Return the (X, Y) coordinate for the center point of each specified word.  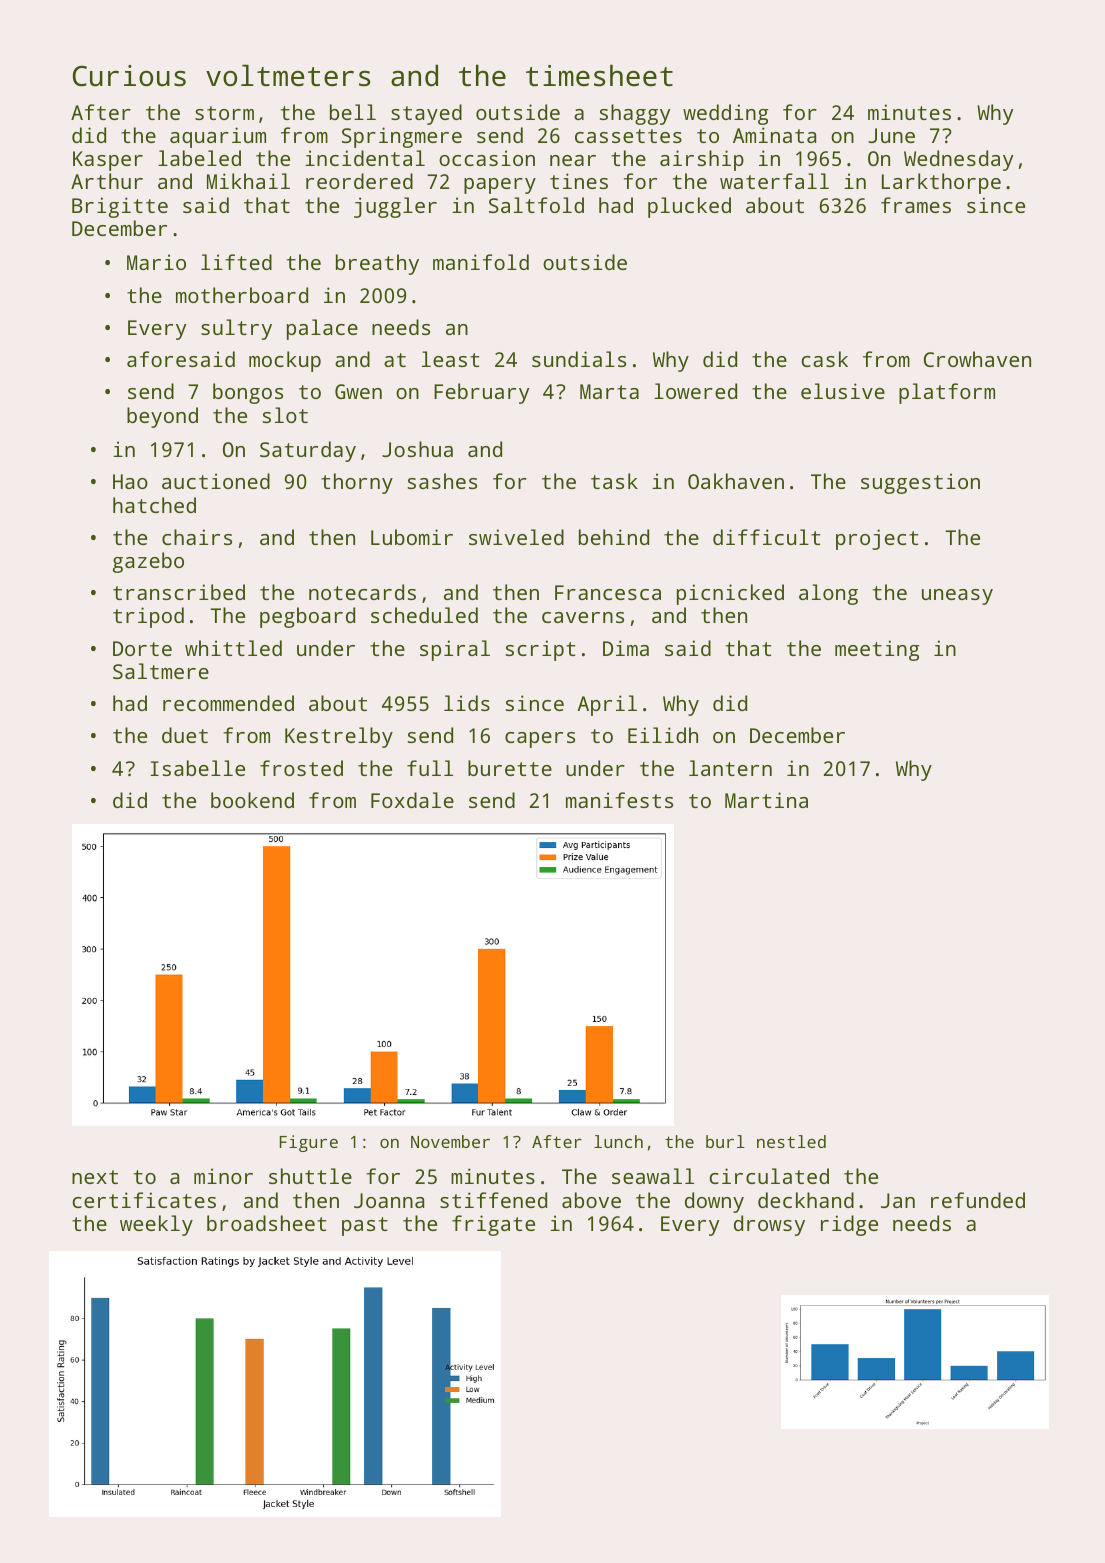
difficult (766, 537)
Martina (766, 800)
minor (223, 1176)
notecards (362, 592)
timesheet (599, 75)
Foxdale (412, 800)
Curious (129, 76)
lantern (730, 768)
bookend (252, 800)
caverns (583, 617)
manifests (619, 800)
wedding (725, 114)
